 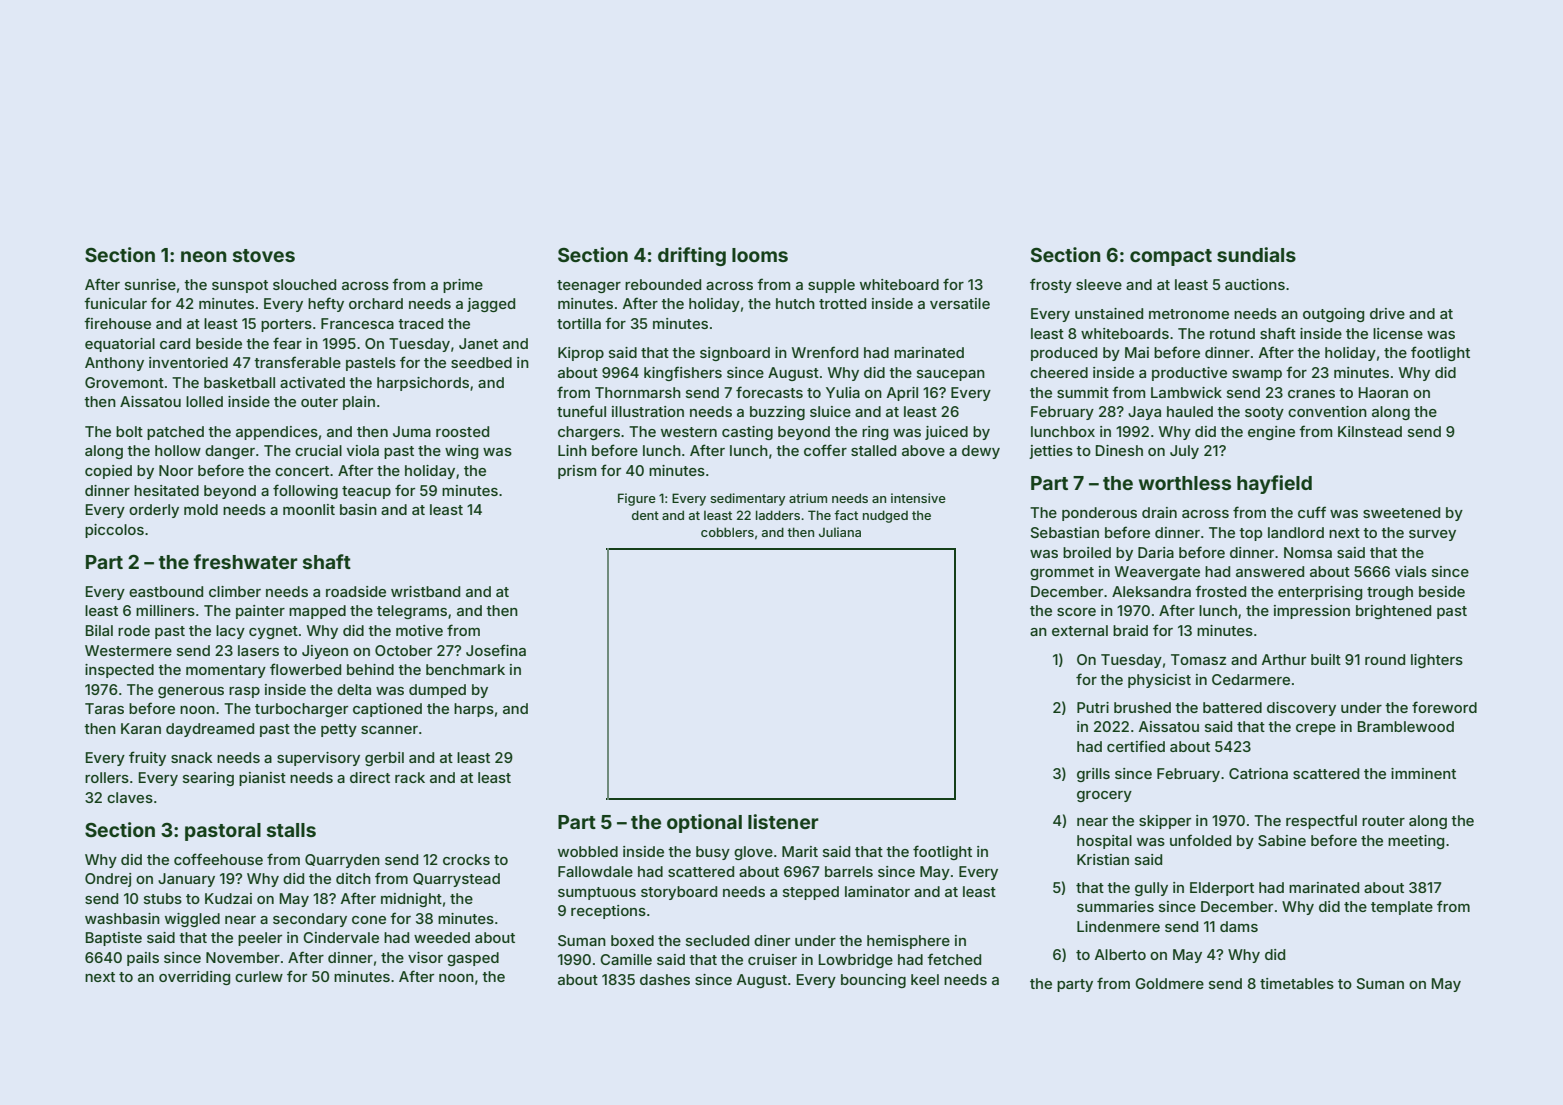 I want to click on overriding, so click(x=194, y=978).
